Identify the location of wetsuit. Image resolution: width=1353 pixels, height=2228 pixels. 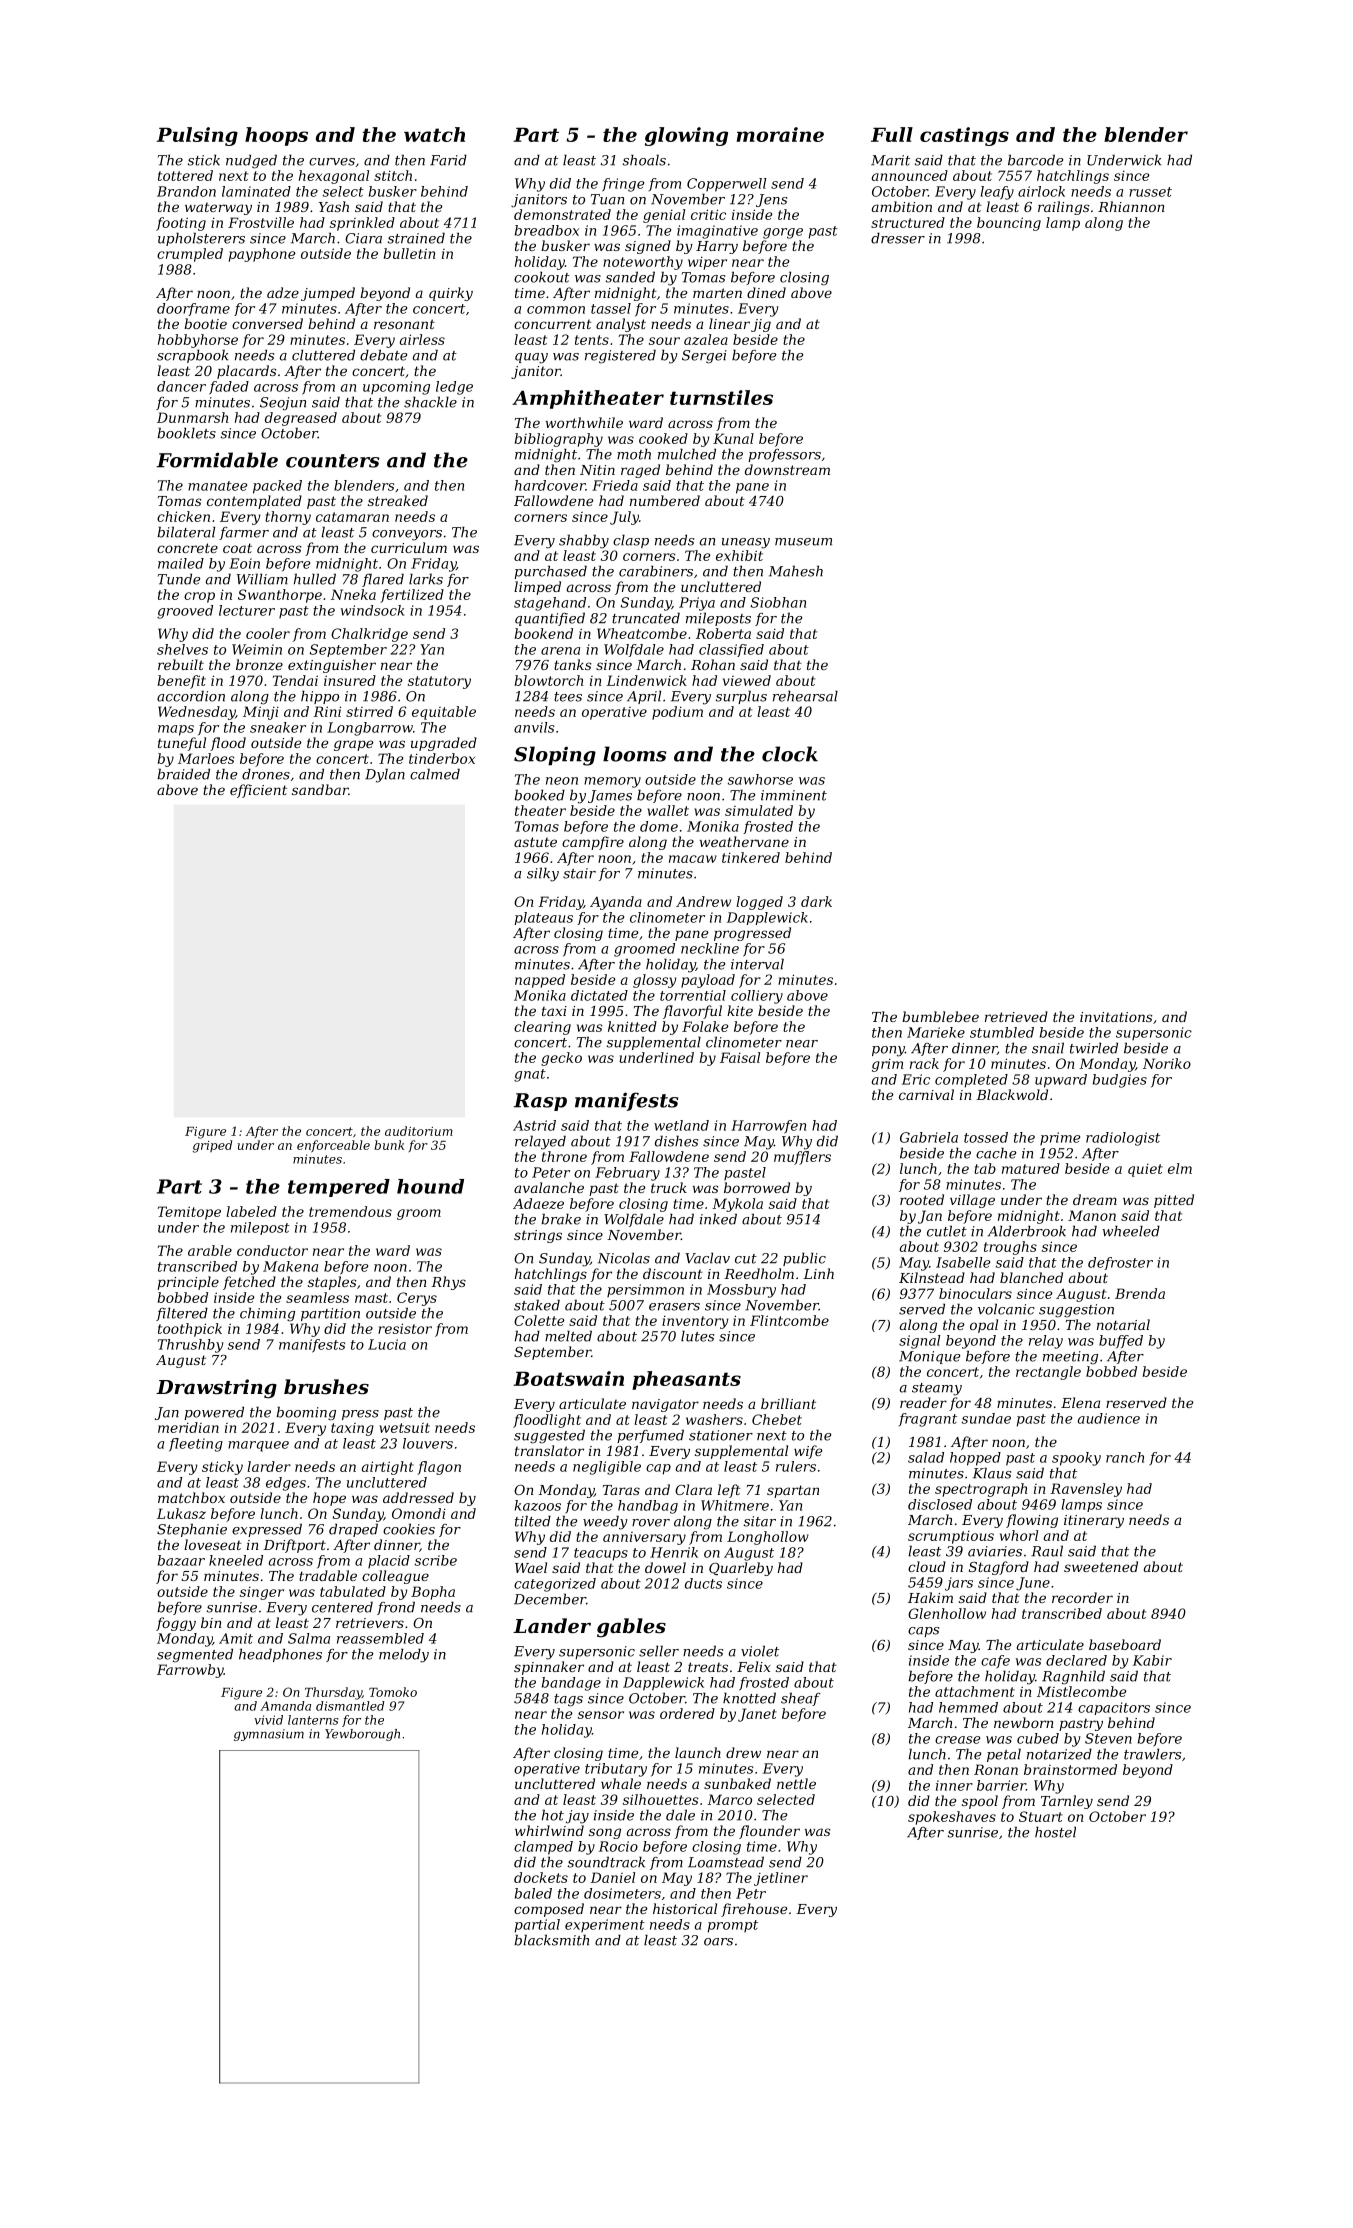
(404, 1428).
